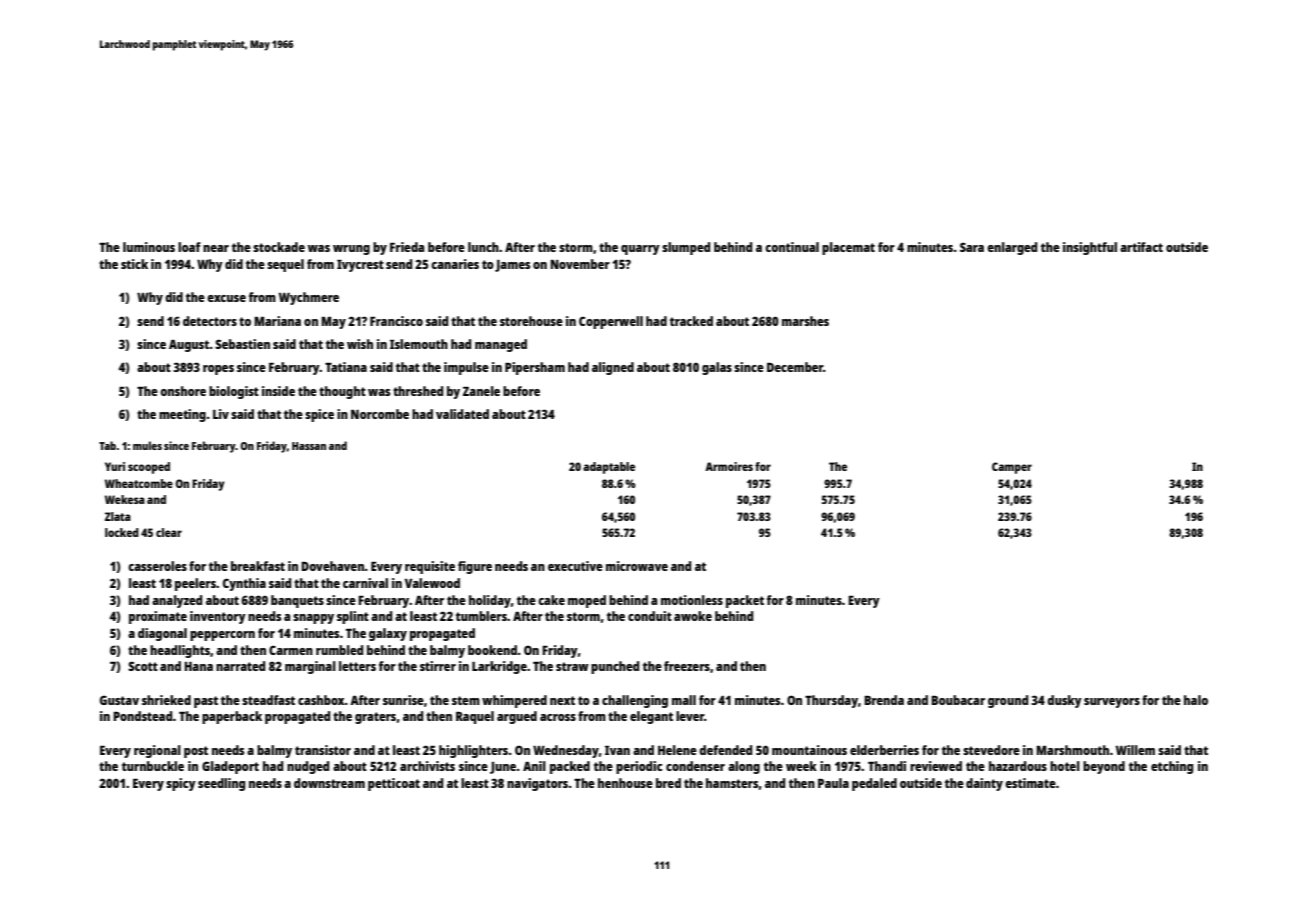  I want to click on December, so click(795, 367).
